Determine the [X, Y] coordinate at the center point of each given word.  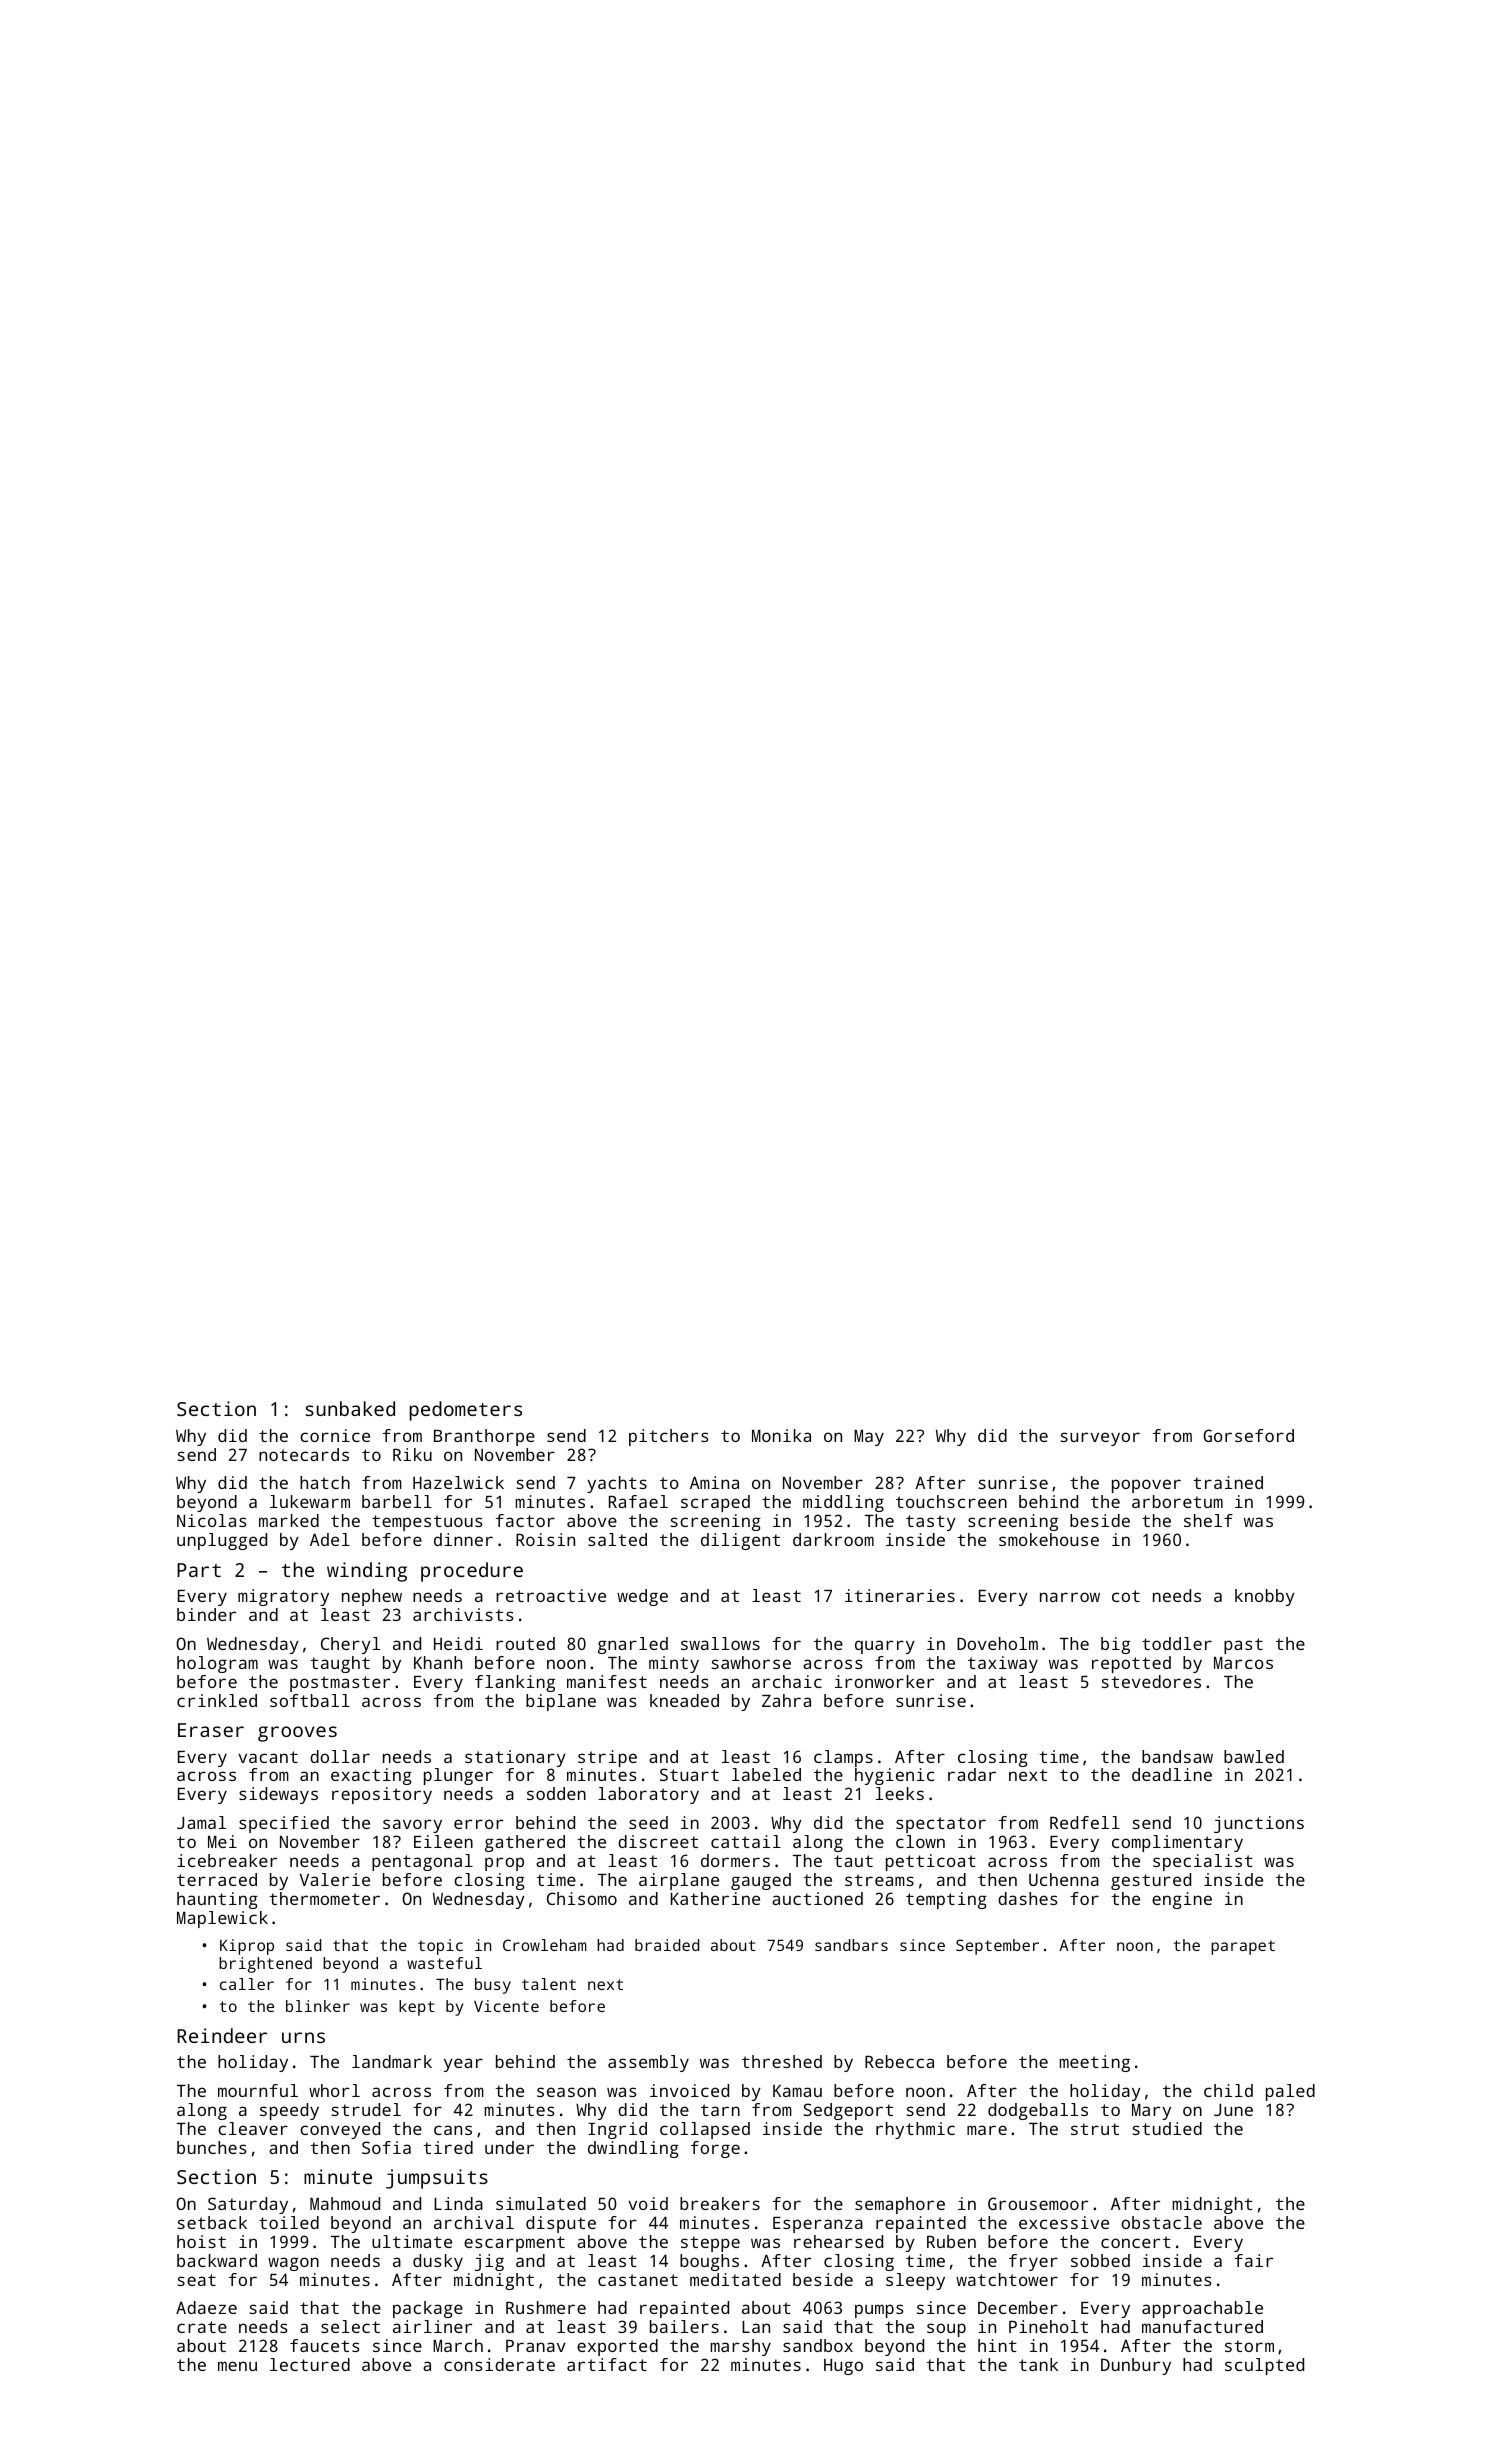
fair [1254, 2260]
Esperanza [818, 2225]
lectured [310, 2364]
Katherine [715, 1898]
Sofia [386, 2147]
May [869, 1438]
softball [310, 1700]
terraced [217, 1879]
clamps [843, 1758]
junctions [1259, 1824]
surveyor [1100, 1439]
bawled [1254, 1756]
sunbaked [350, 1408]
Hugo [843, 2367]
